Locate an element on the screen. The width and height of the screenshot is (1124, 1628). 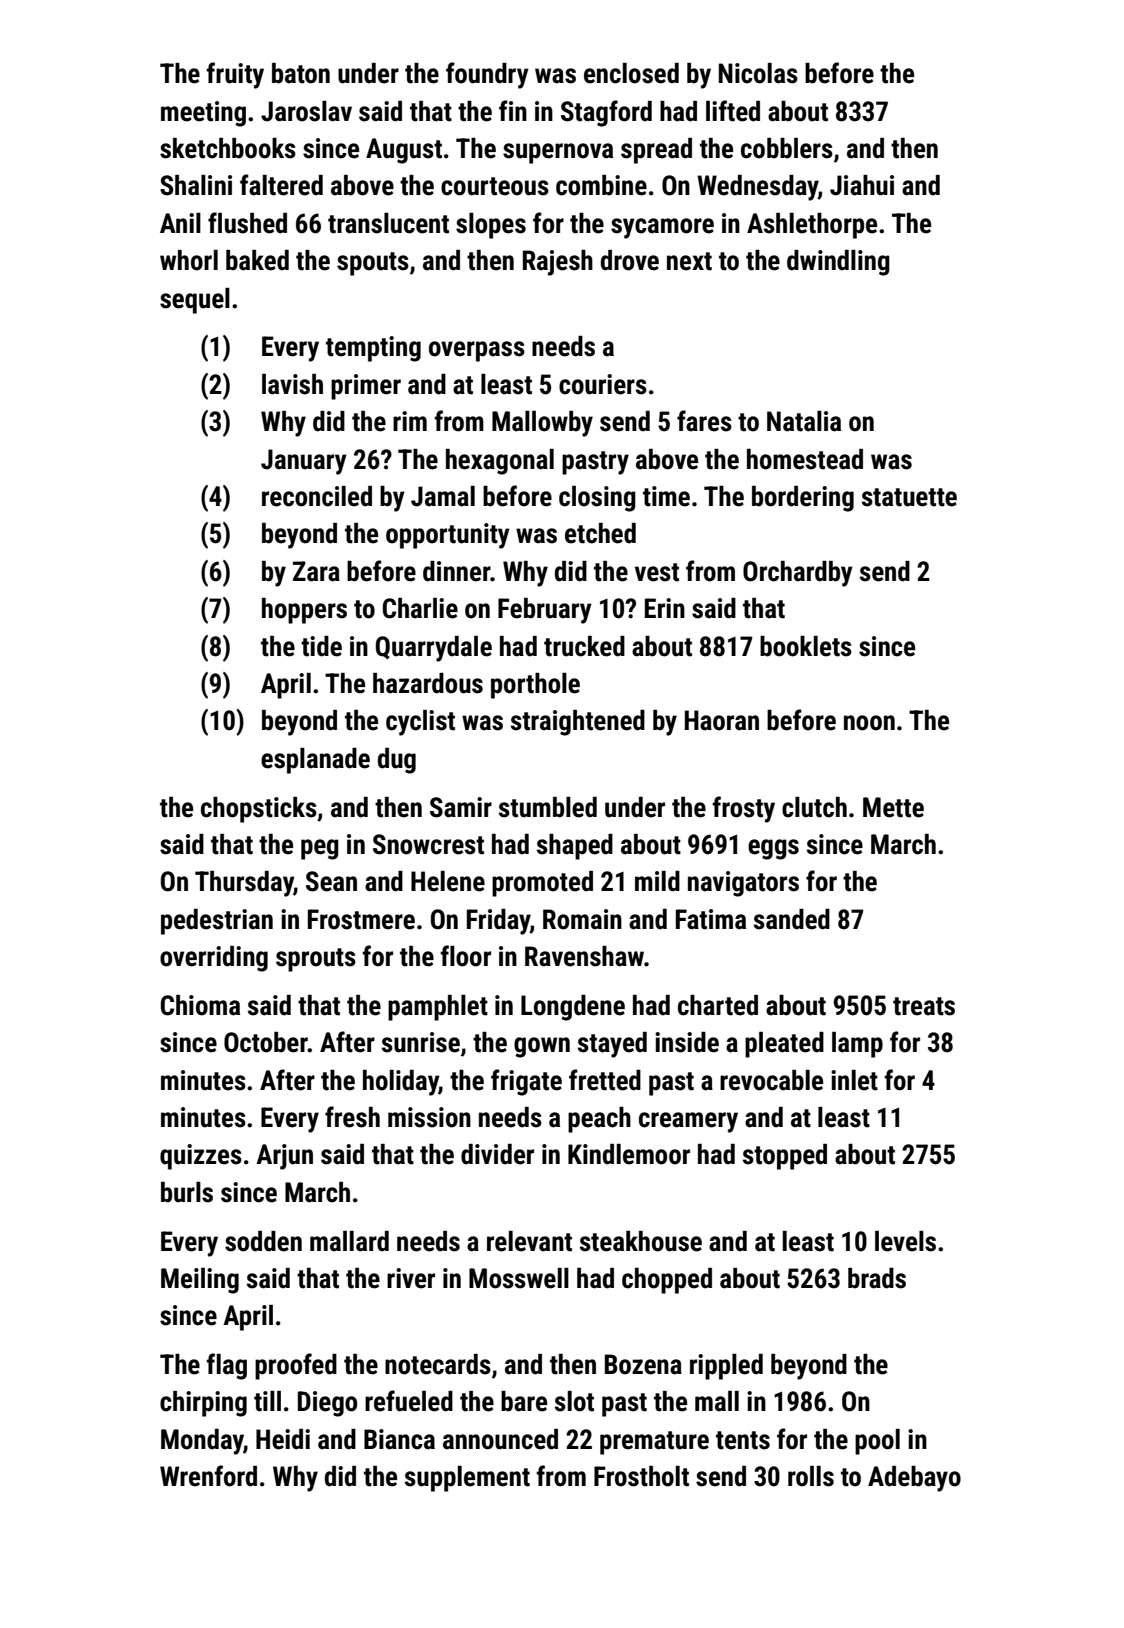
foundry is located at coordinates (487, 75).
